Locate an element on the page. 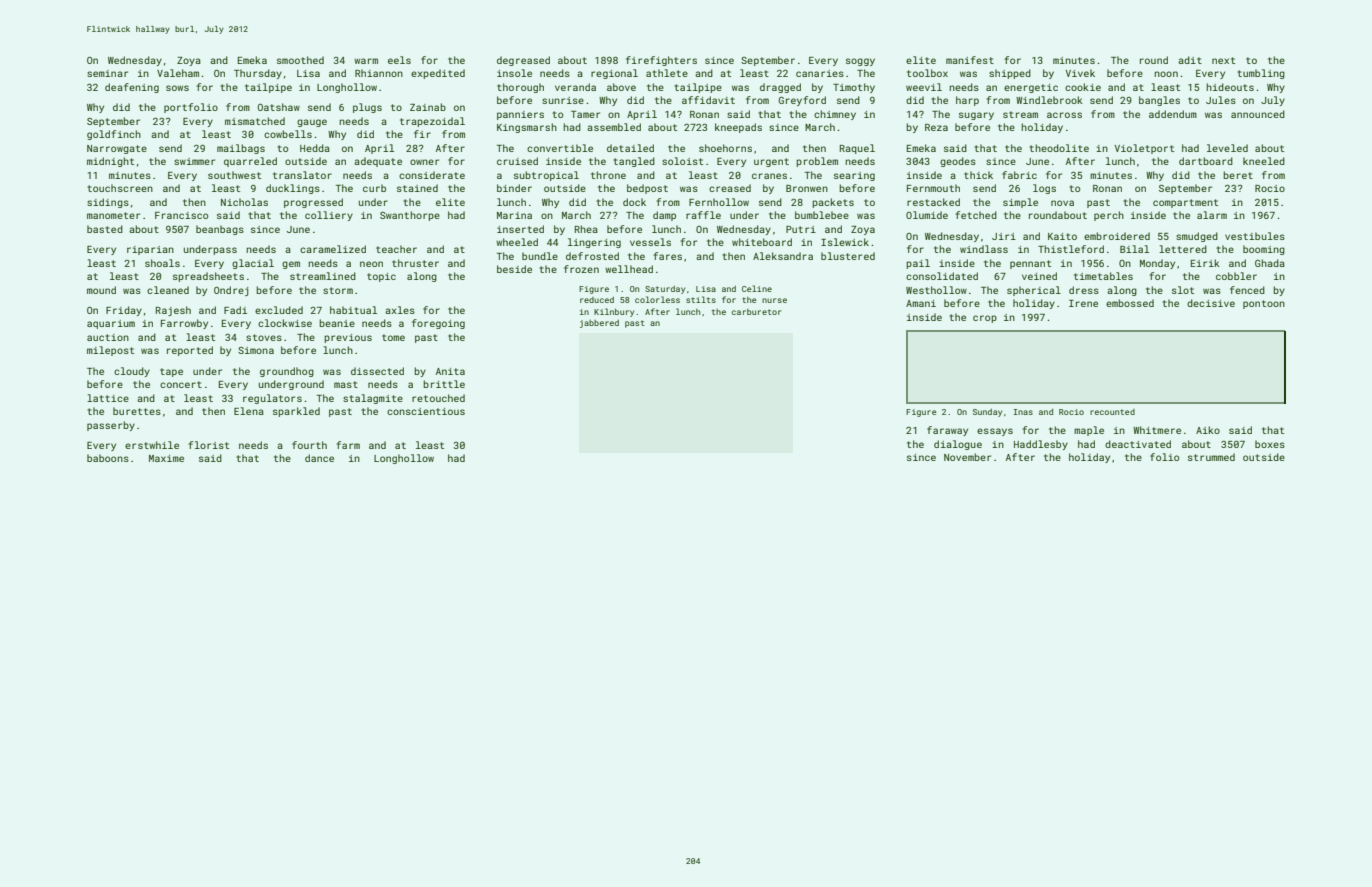 This image has height=887, width=1372. strummed is located at coordinates (1211, 457).
